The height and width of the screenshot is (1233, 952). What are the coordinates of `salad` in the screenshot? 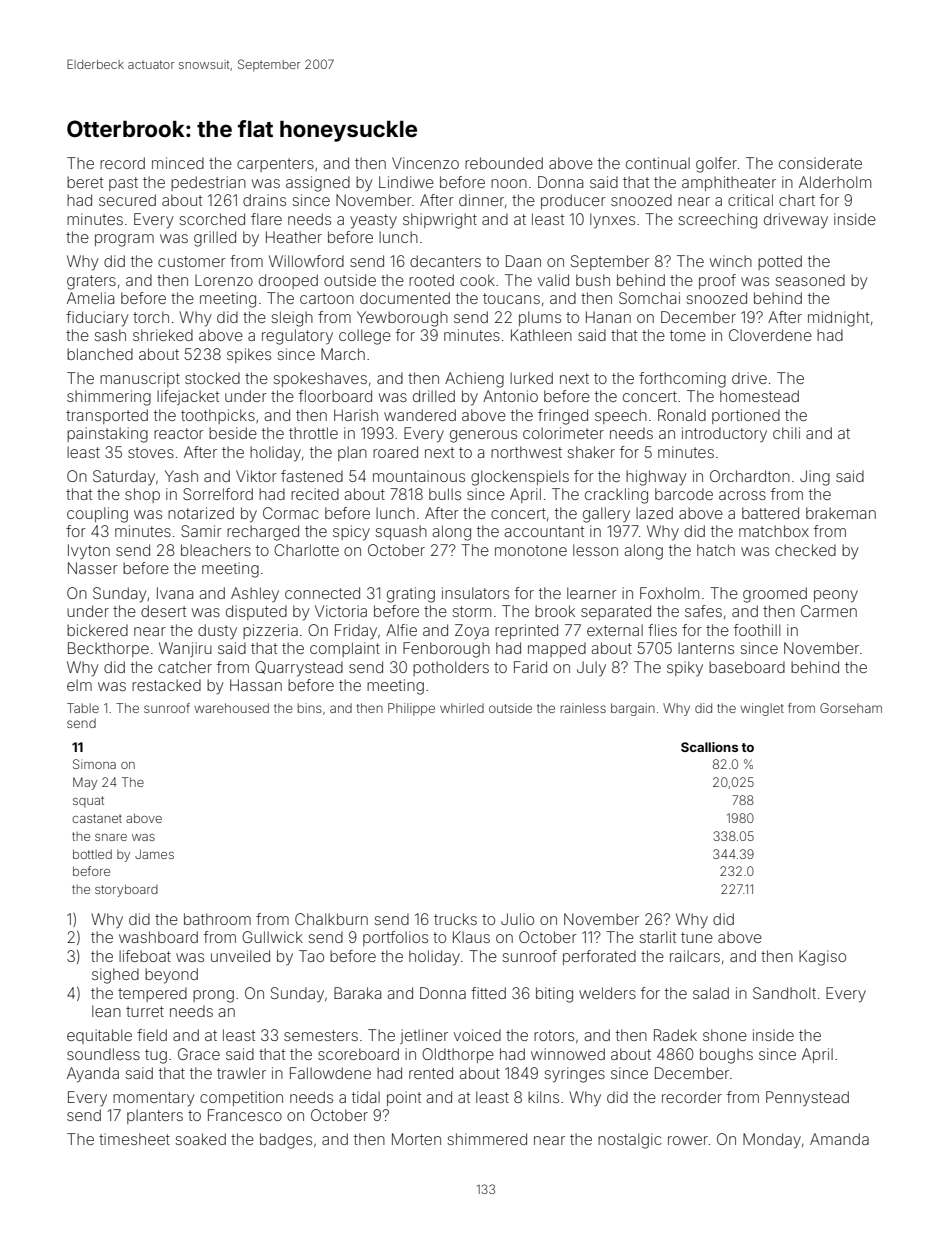 It's located at (711, 993).
